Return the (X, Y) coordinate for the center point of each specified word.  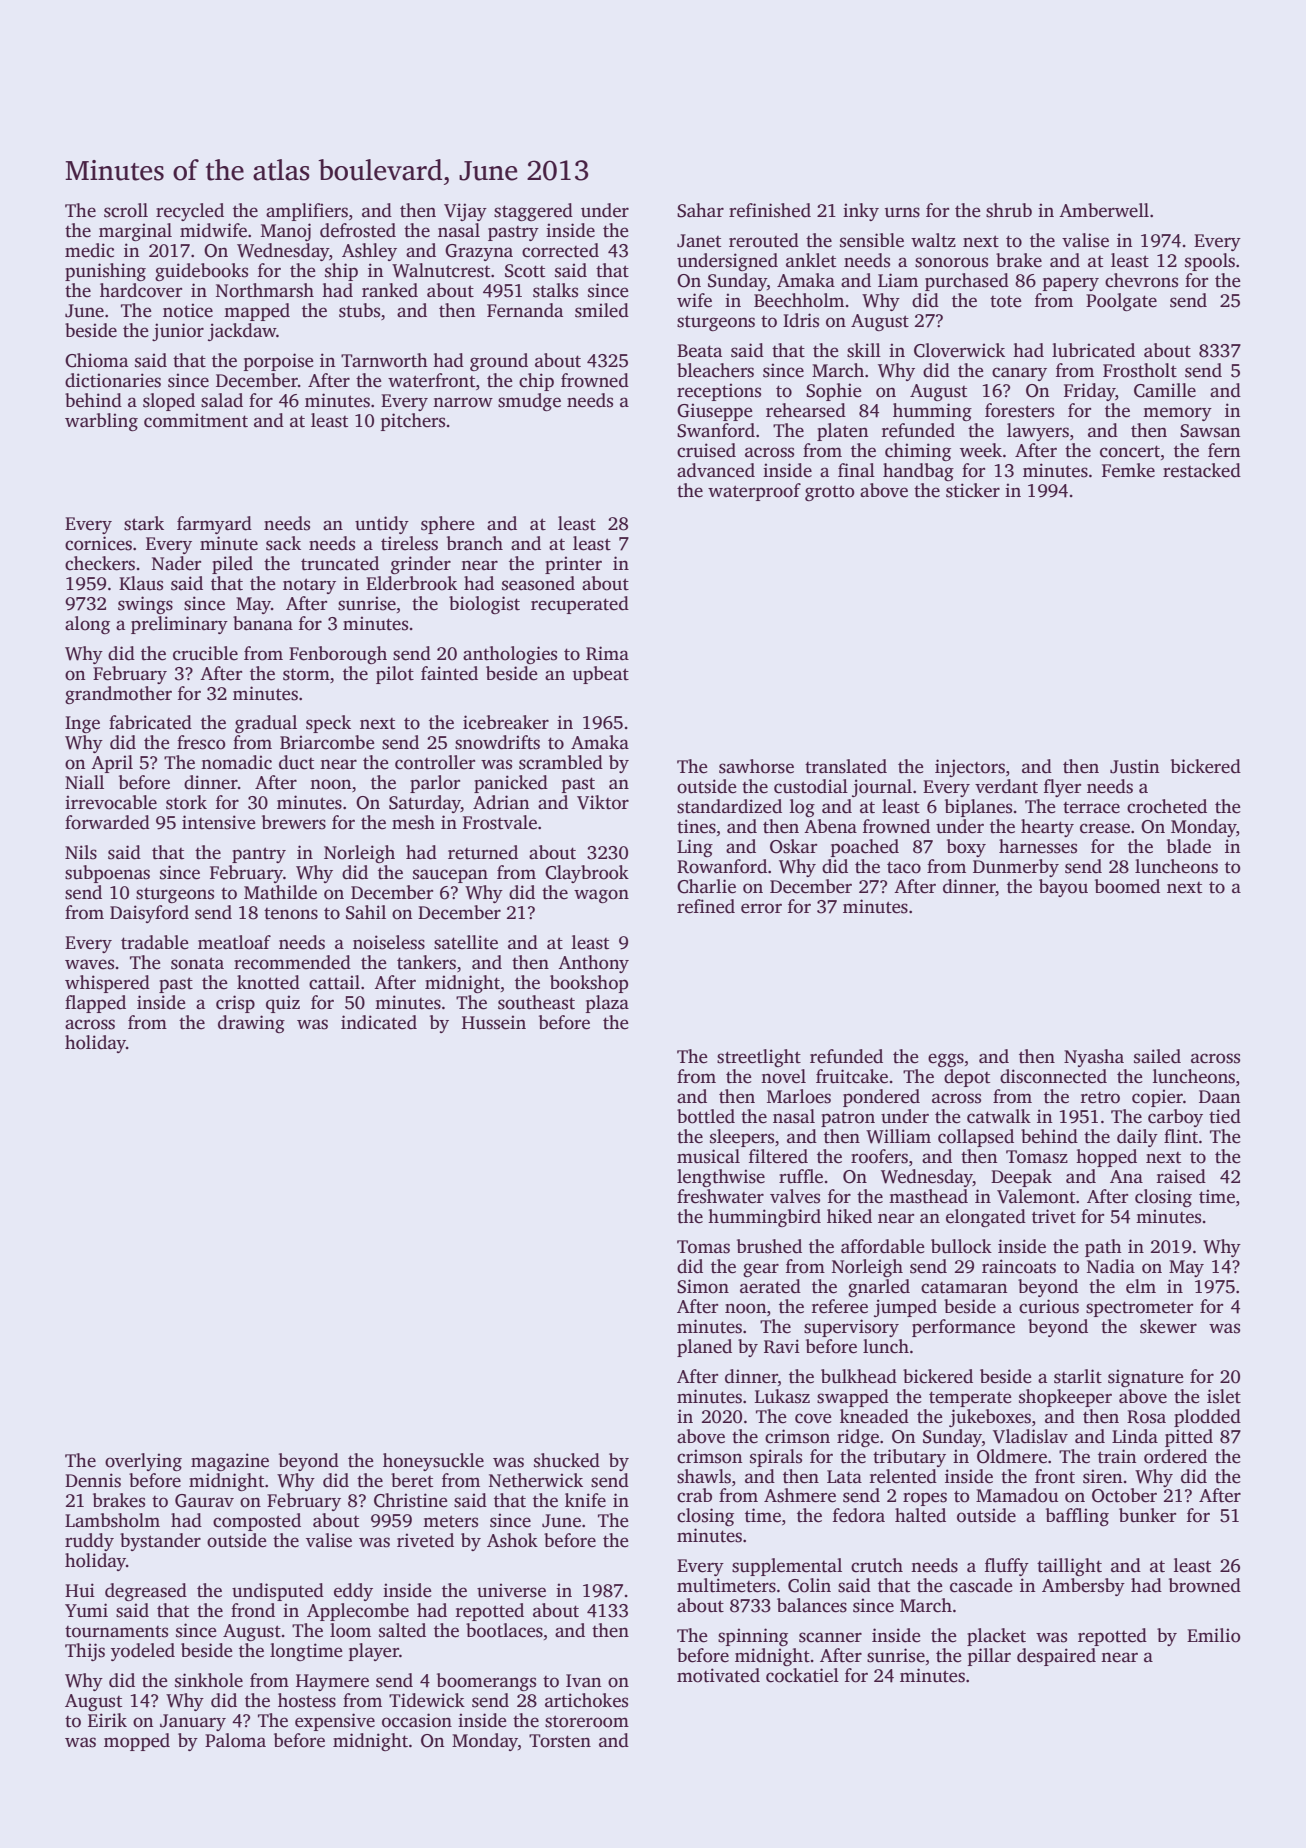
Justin (1135, 766)
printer (573, 565)
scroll (126, 210)
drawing (251, 1024)
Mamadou (1017, 1495)
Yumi (86, 1610)
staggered (533, 212)
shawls (704, 1476)
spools (1210, 262)
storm (306, 675)
